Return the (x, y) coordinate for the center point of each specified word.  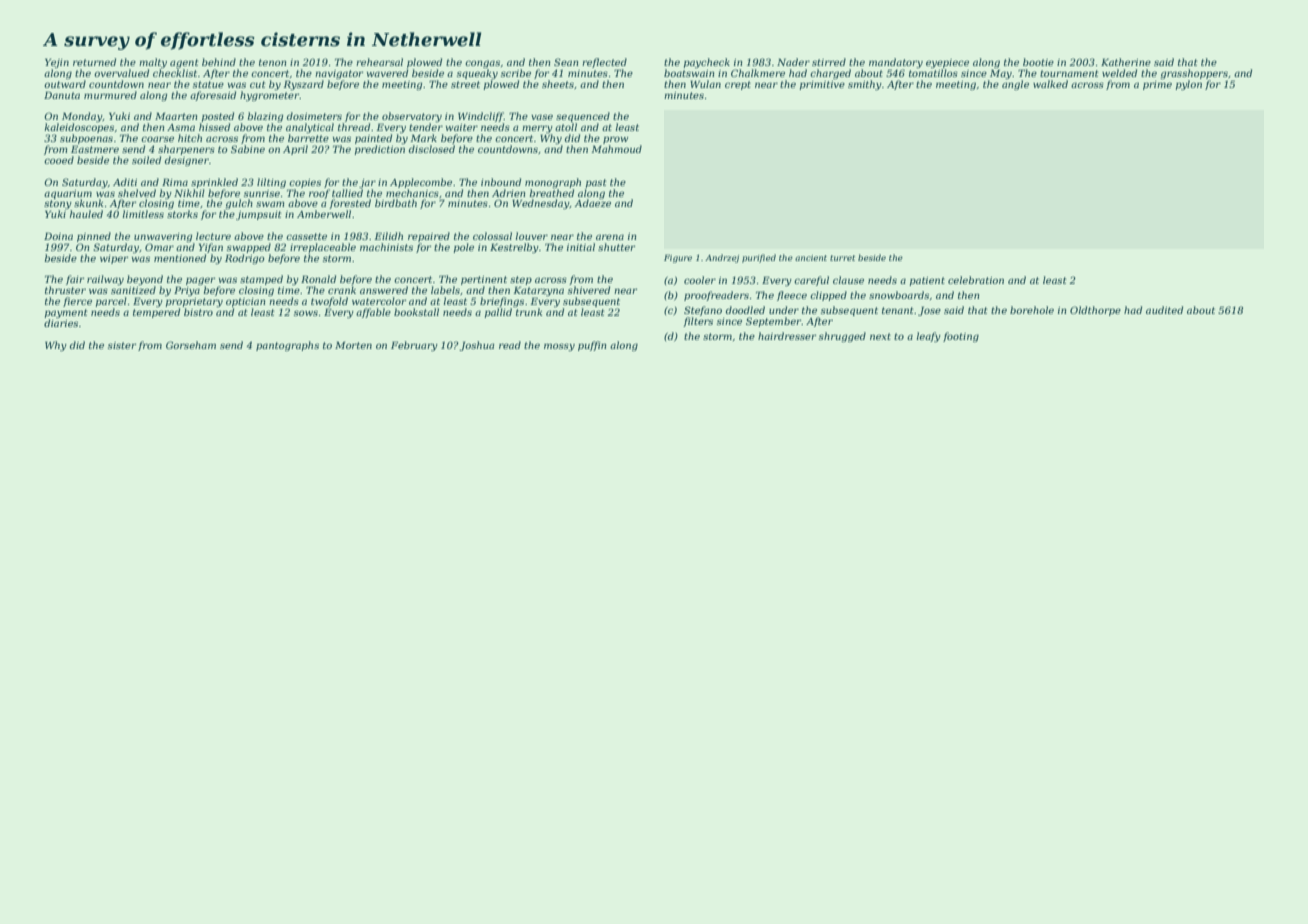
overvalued (121, 73)
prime (1157, 85)
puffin (592, 346)
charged (830, 74)
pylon (1189, 85)
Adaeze (593, 203)
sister (122, 345)
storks (182, 214)
